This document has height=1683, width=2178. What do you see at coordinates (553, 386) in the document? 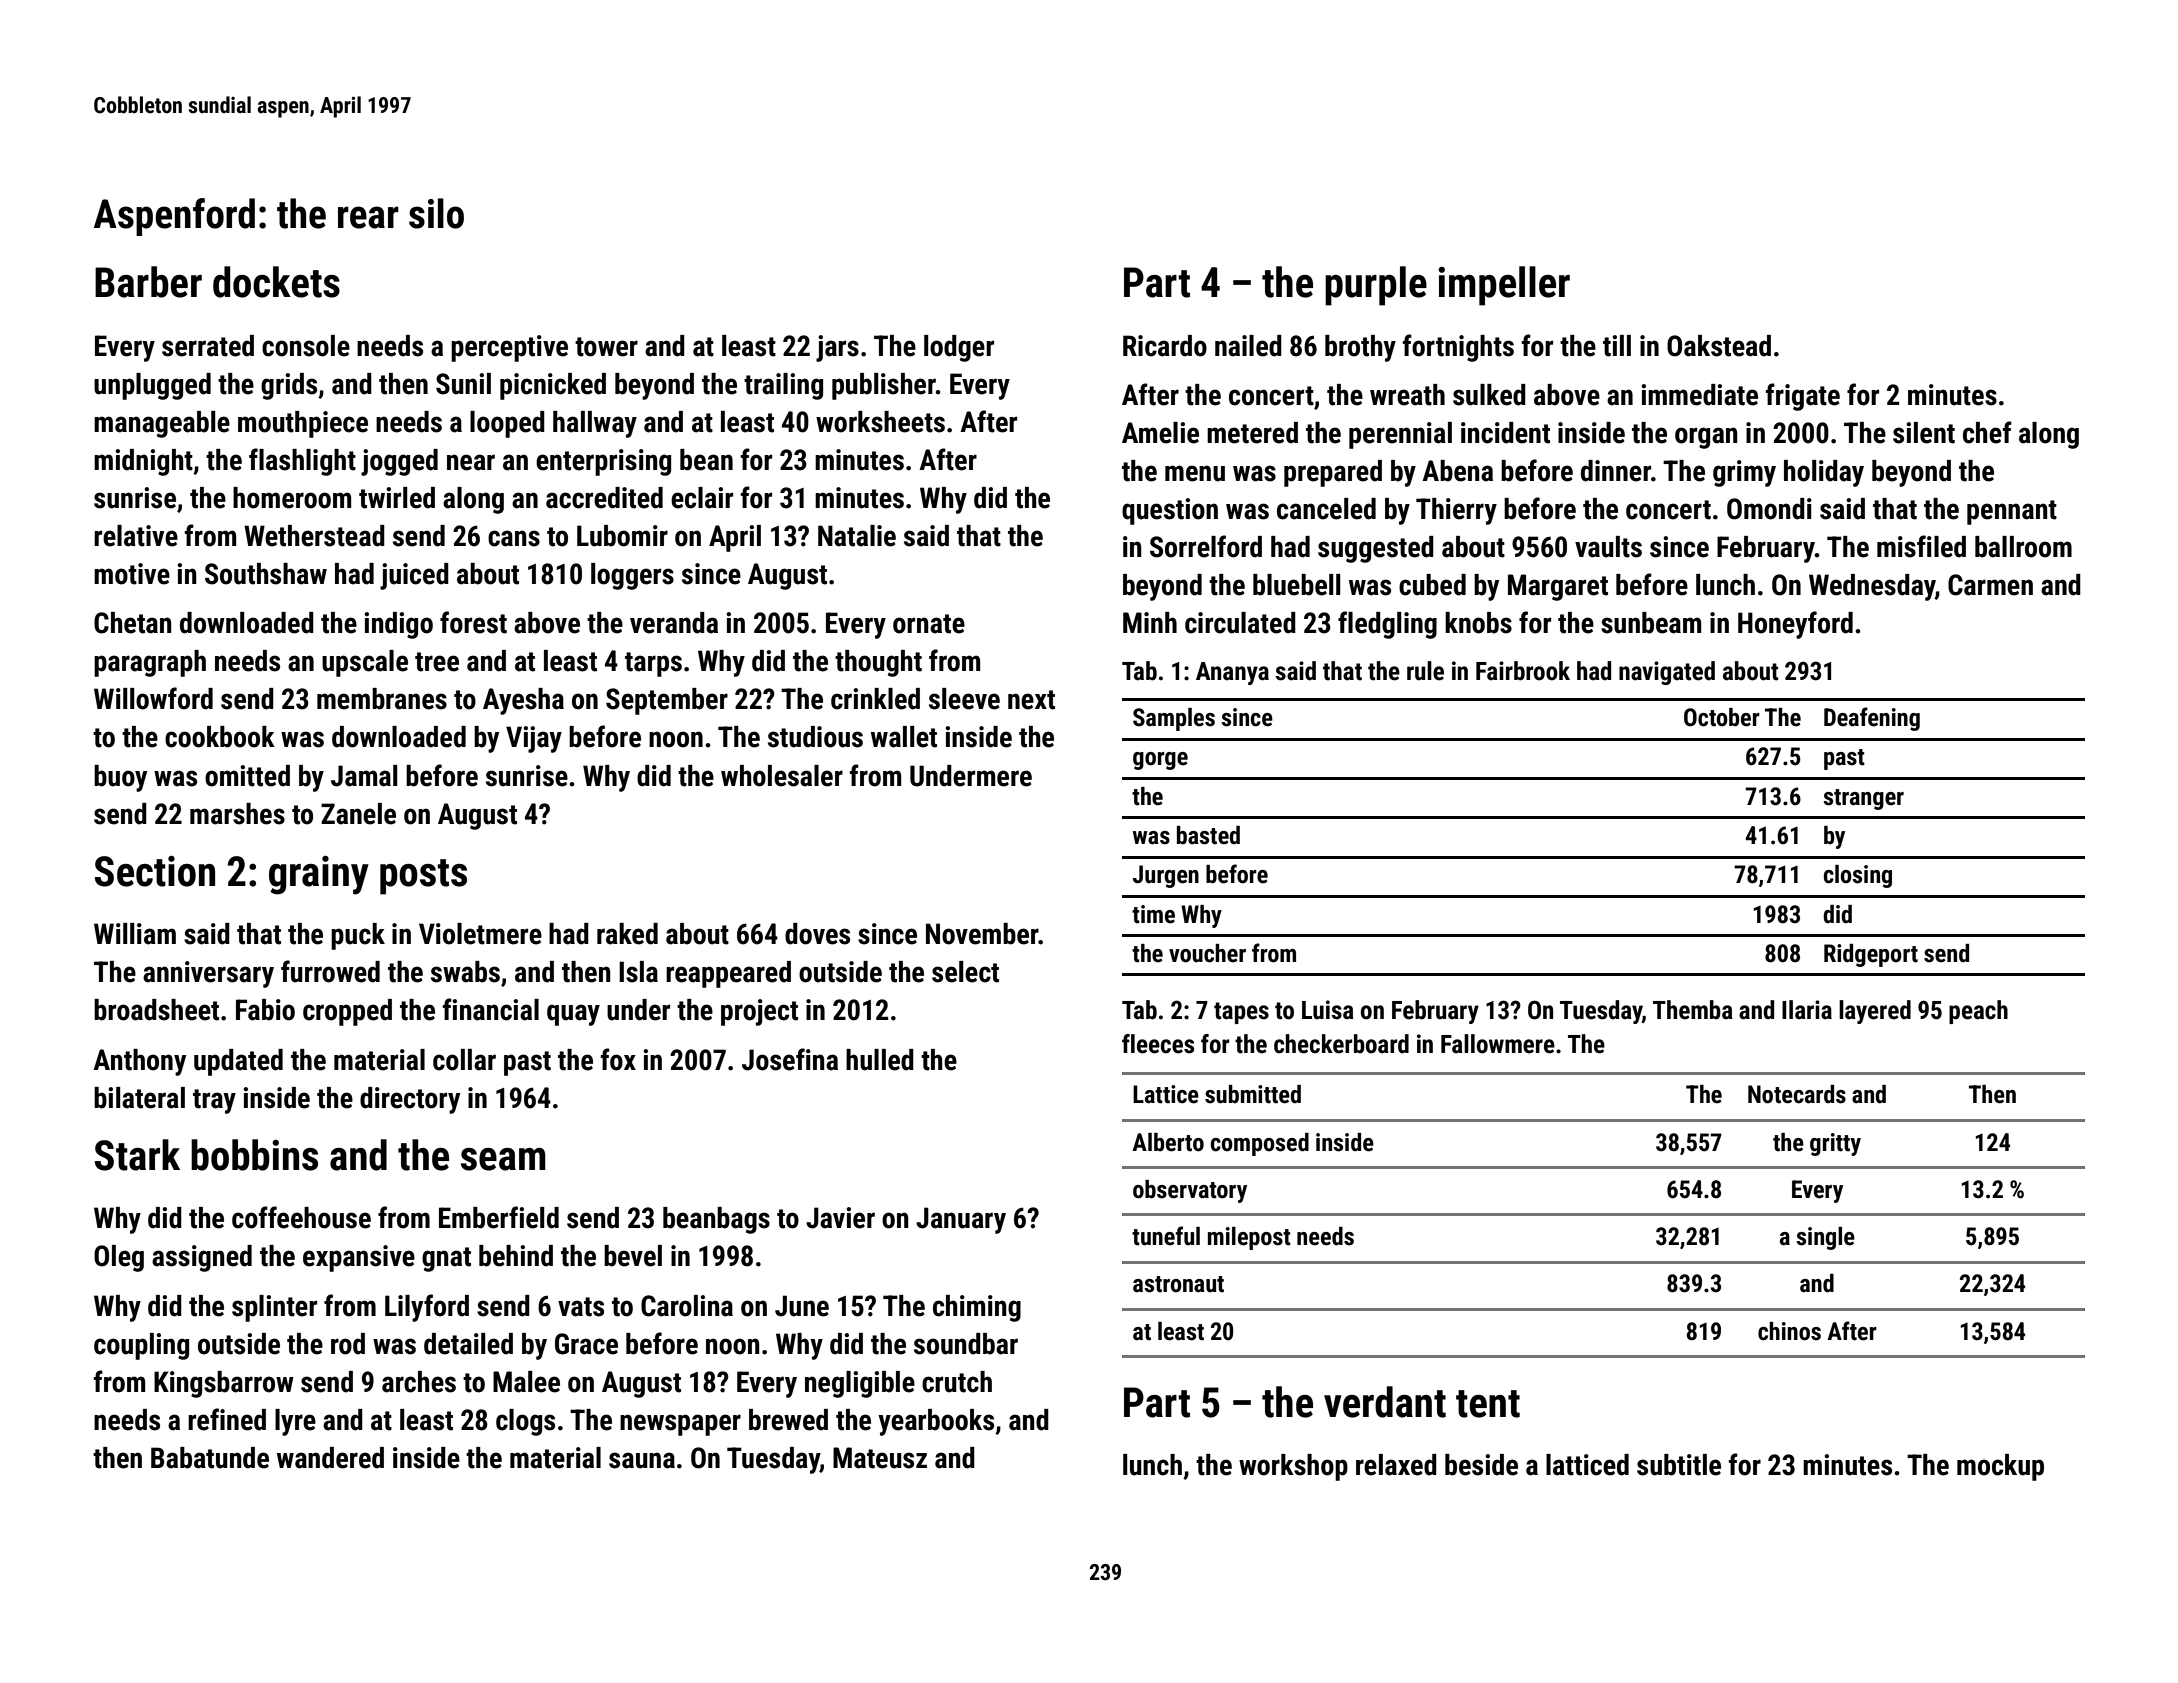
I see `picnicked` at bounding box center [553, 386].
